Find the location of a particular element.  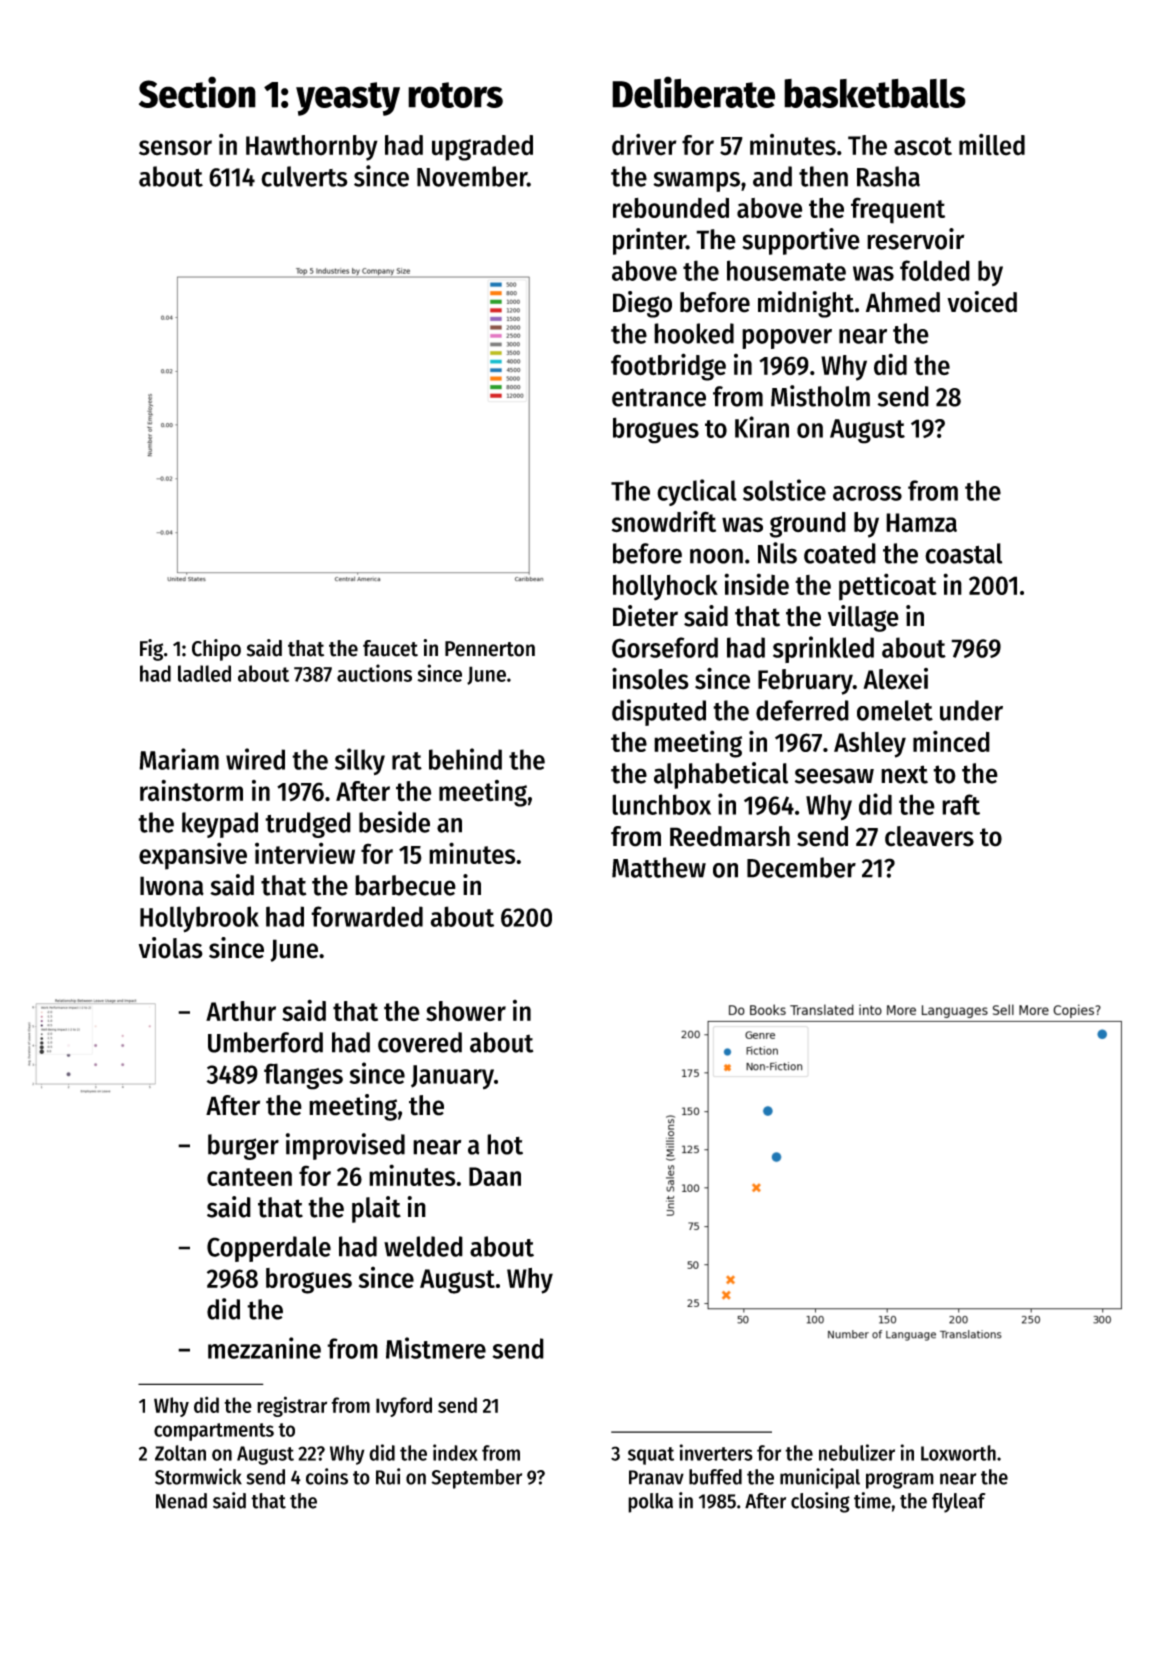

Ivyford is located at coordinates (404, 1407).
